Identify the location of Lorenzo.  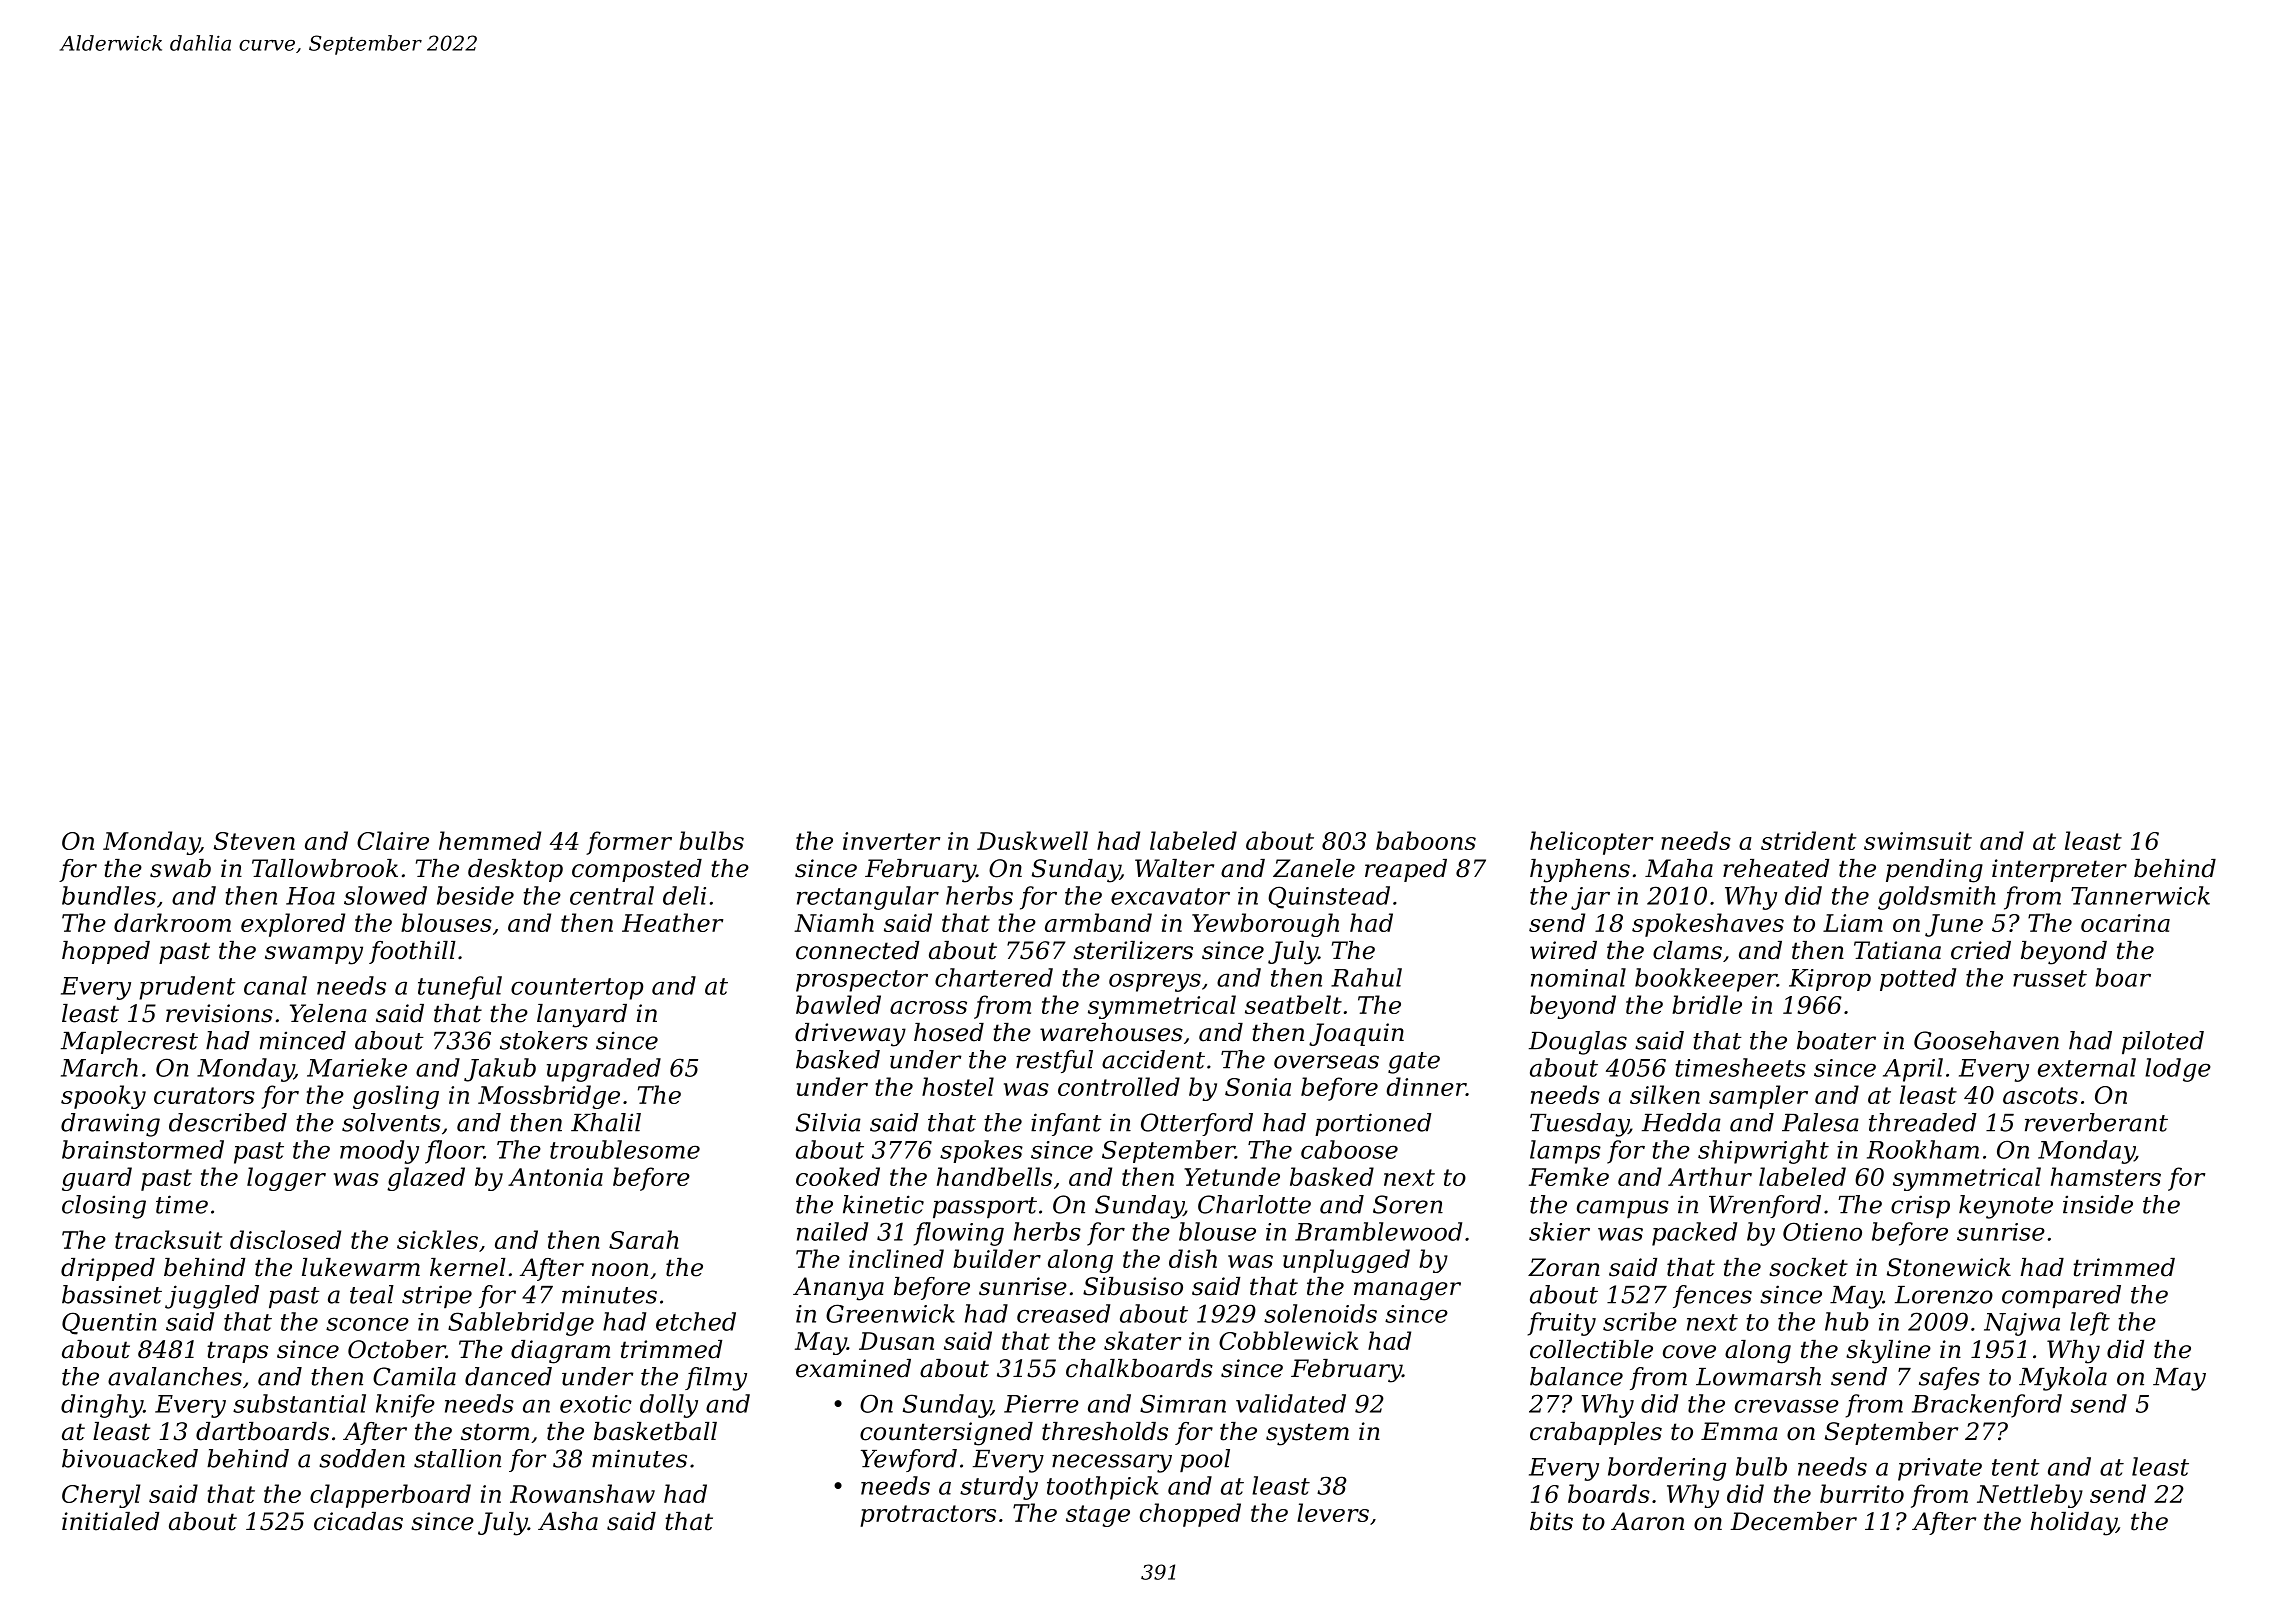
(1944, 1295).
